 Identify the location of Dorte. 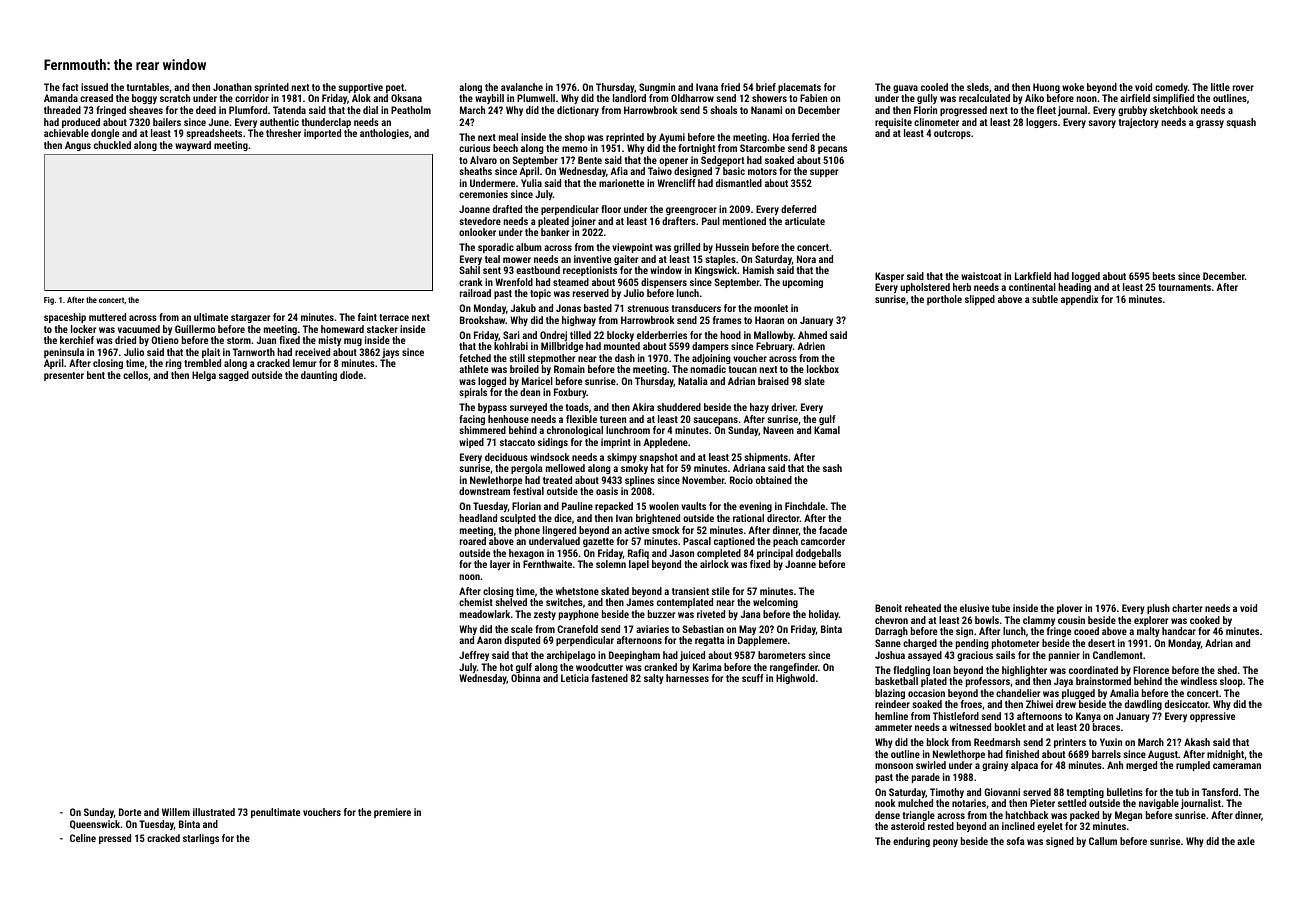
(130, 812).
